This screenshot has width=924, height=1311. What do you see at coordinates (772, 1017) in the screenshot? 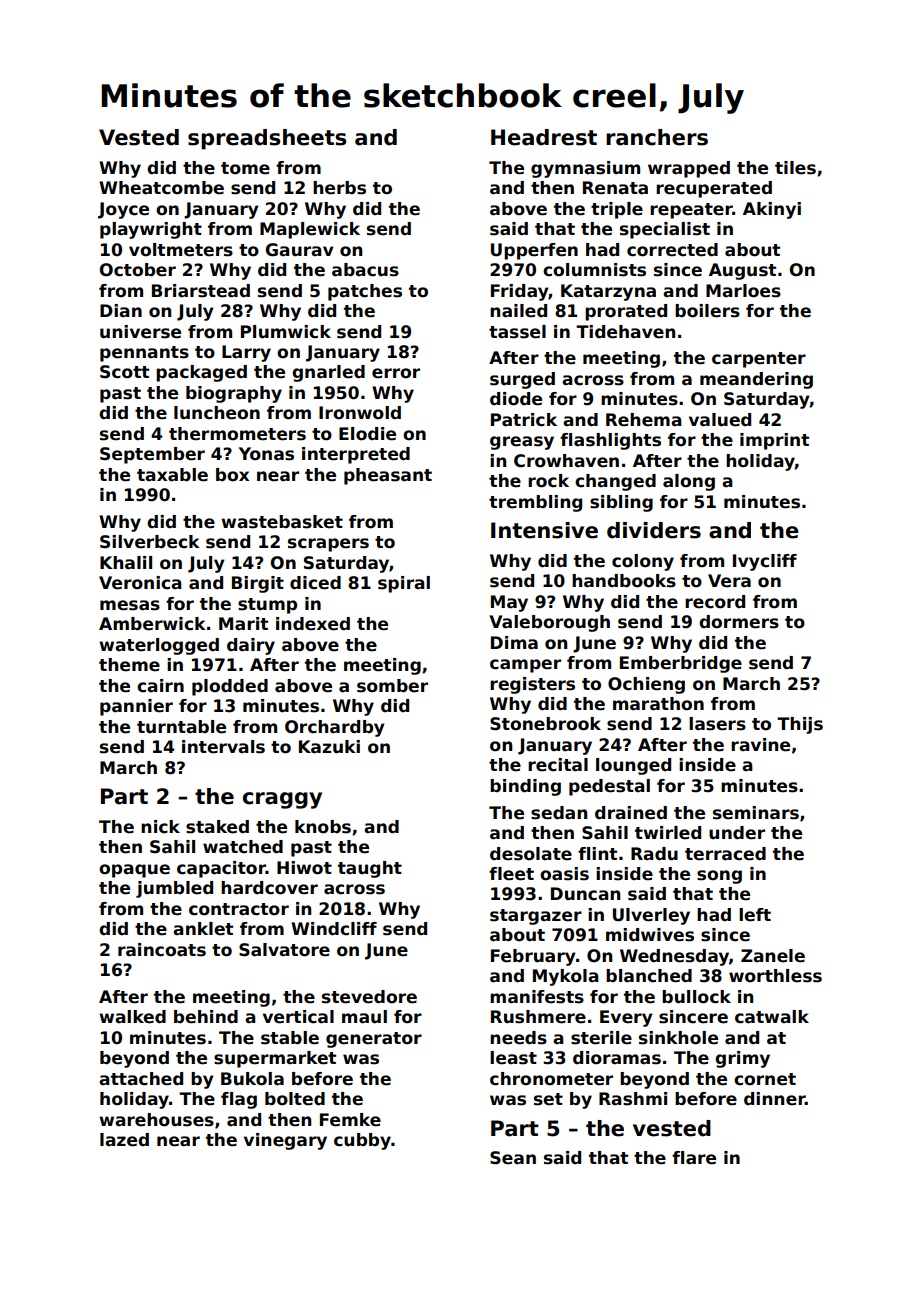
I see `catwalk` at bounding box center [772, 1017].
